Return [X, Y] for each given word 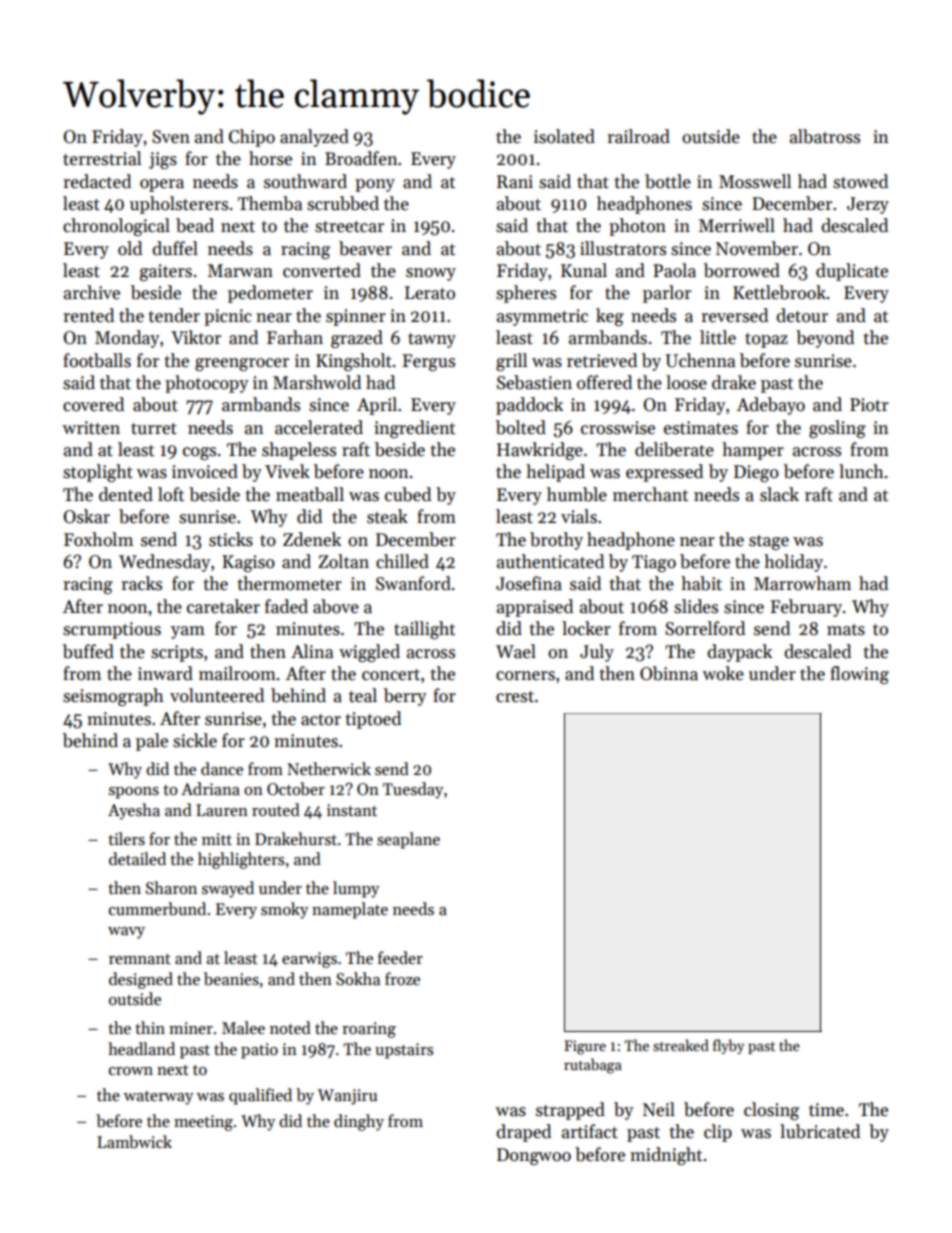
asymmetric [542, 317]
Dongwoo [534, 1156]
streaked [681, 1045]
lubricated [820, 1131]
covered [93, 404]
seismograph [113, 697]
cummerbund [157, 909]
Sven [171, 137]
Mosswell [755, 181]
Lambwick [134, 1141]
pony [375, 185]
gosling [837, 429]
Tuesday [413, 790]
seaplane [408, 840]
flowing [859, 675]
